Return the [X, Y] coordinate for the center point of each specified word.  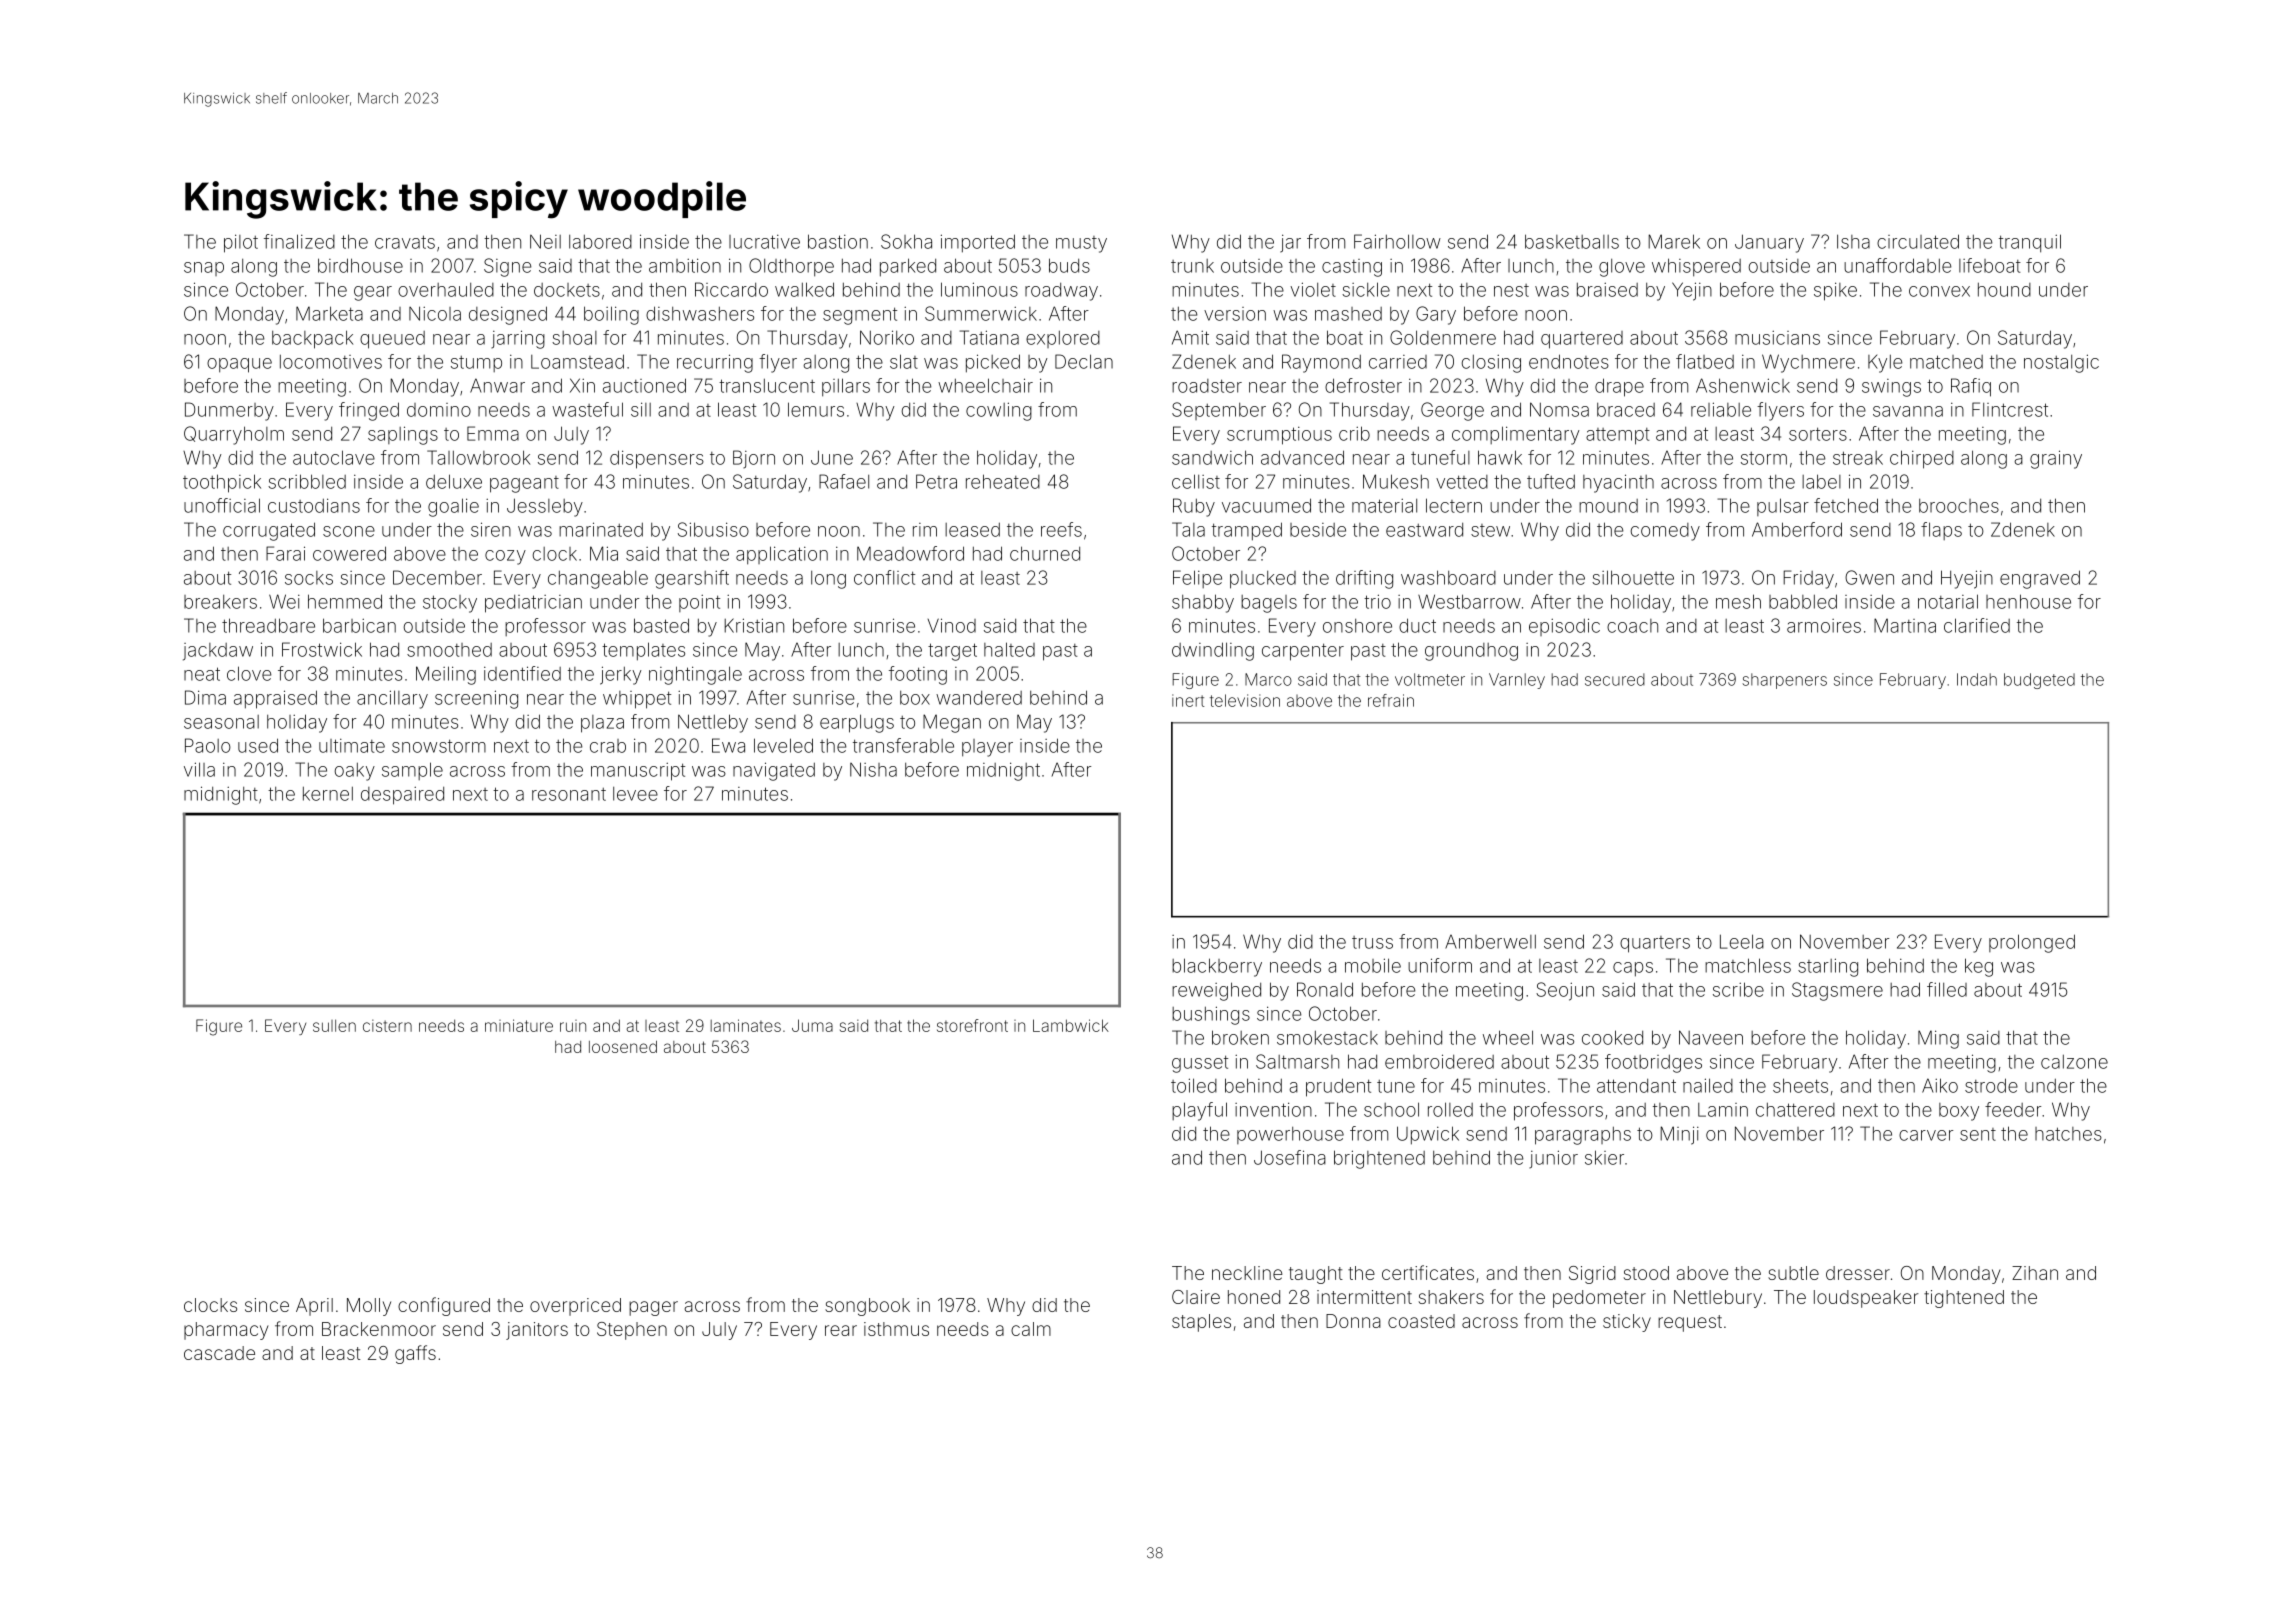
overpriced [575, 1307]
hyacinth [1618, 483]
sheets [1800, 1085]
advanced [1302, 457]
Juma [812, 1025]
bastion [838, 241]
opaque [239, 365]
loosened [623, 1047]
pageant [524, 484]
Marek [1674, 241]
